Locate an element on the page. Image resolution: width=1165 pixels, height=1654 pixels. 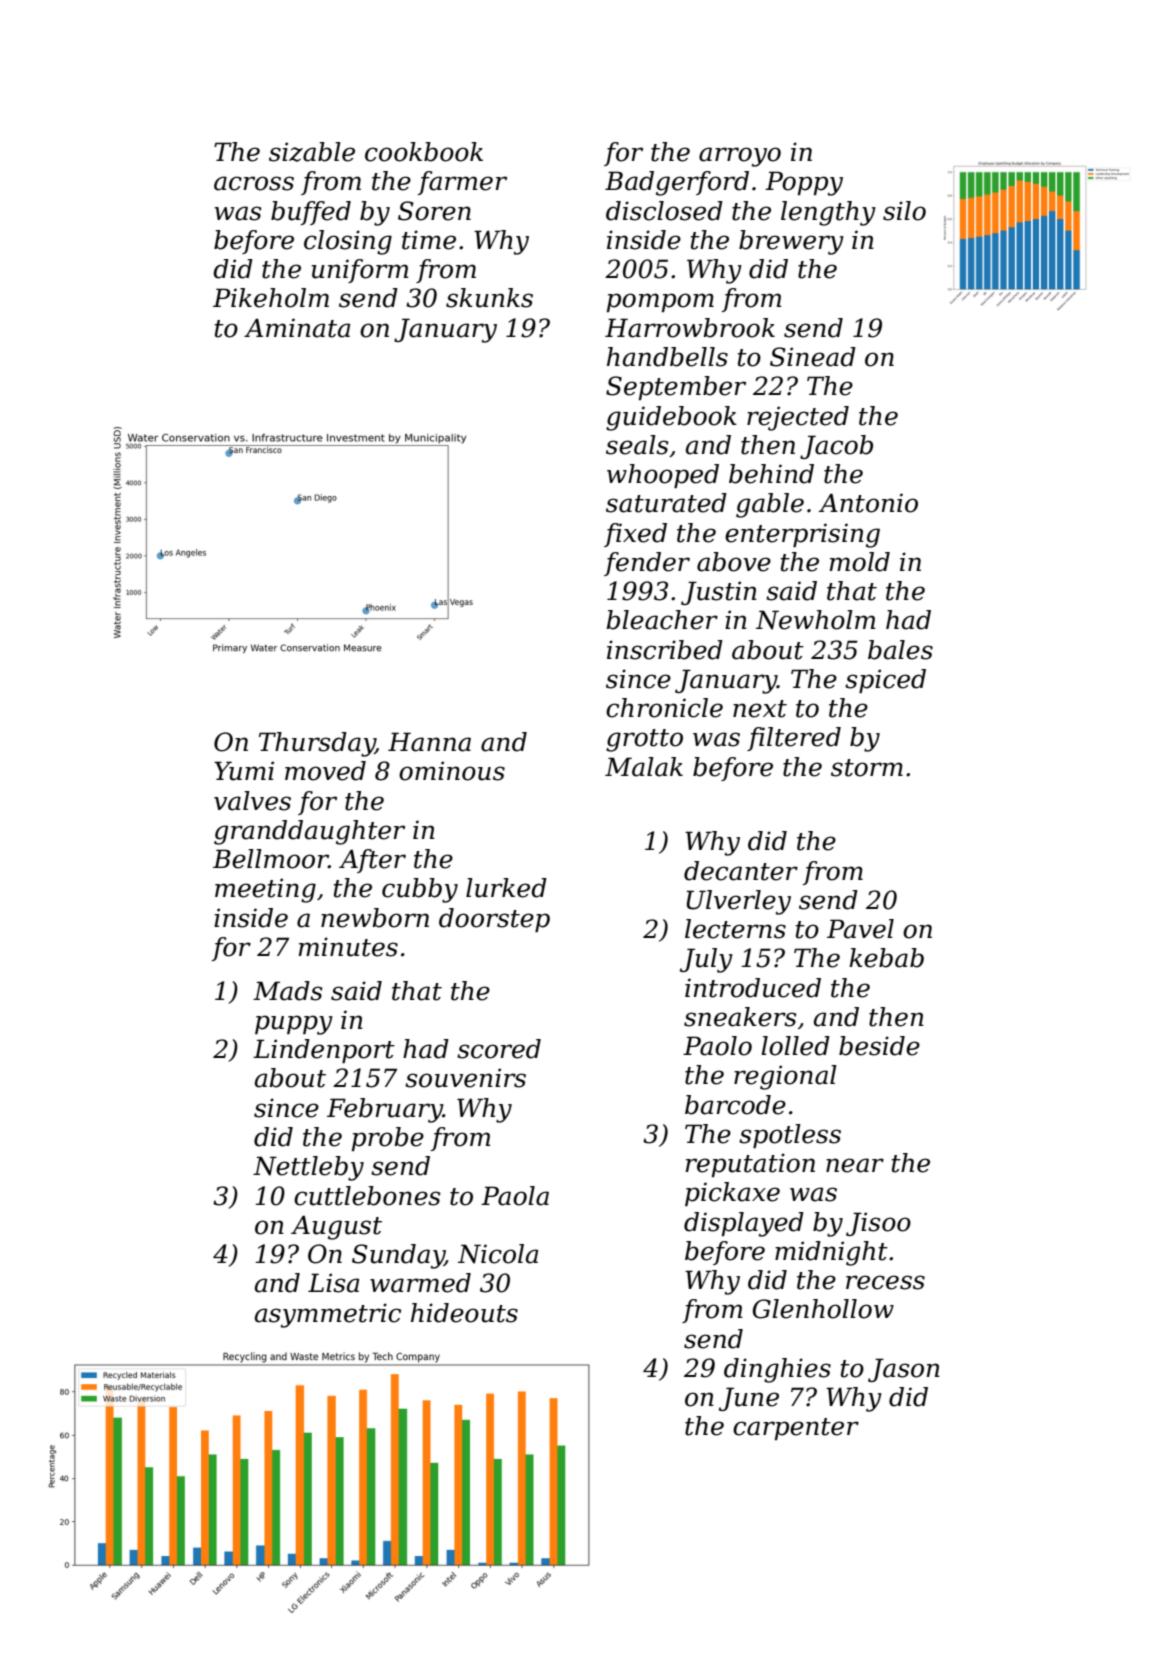
seals is located at coordinates (637, 445).
